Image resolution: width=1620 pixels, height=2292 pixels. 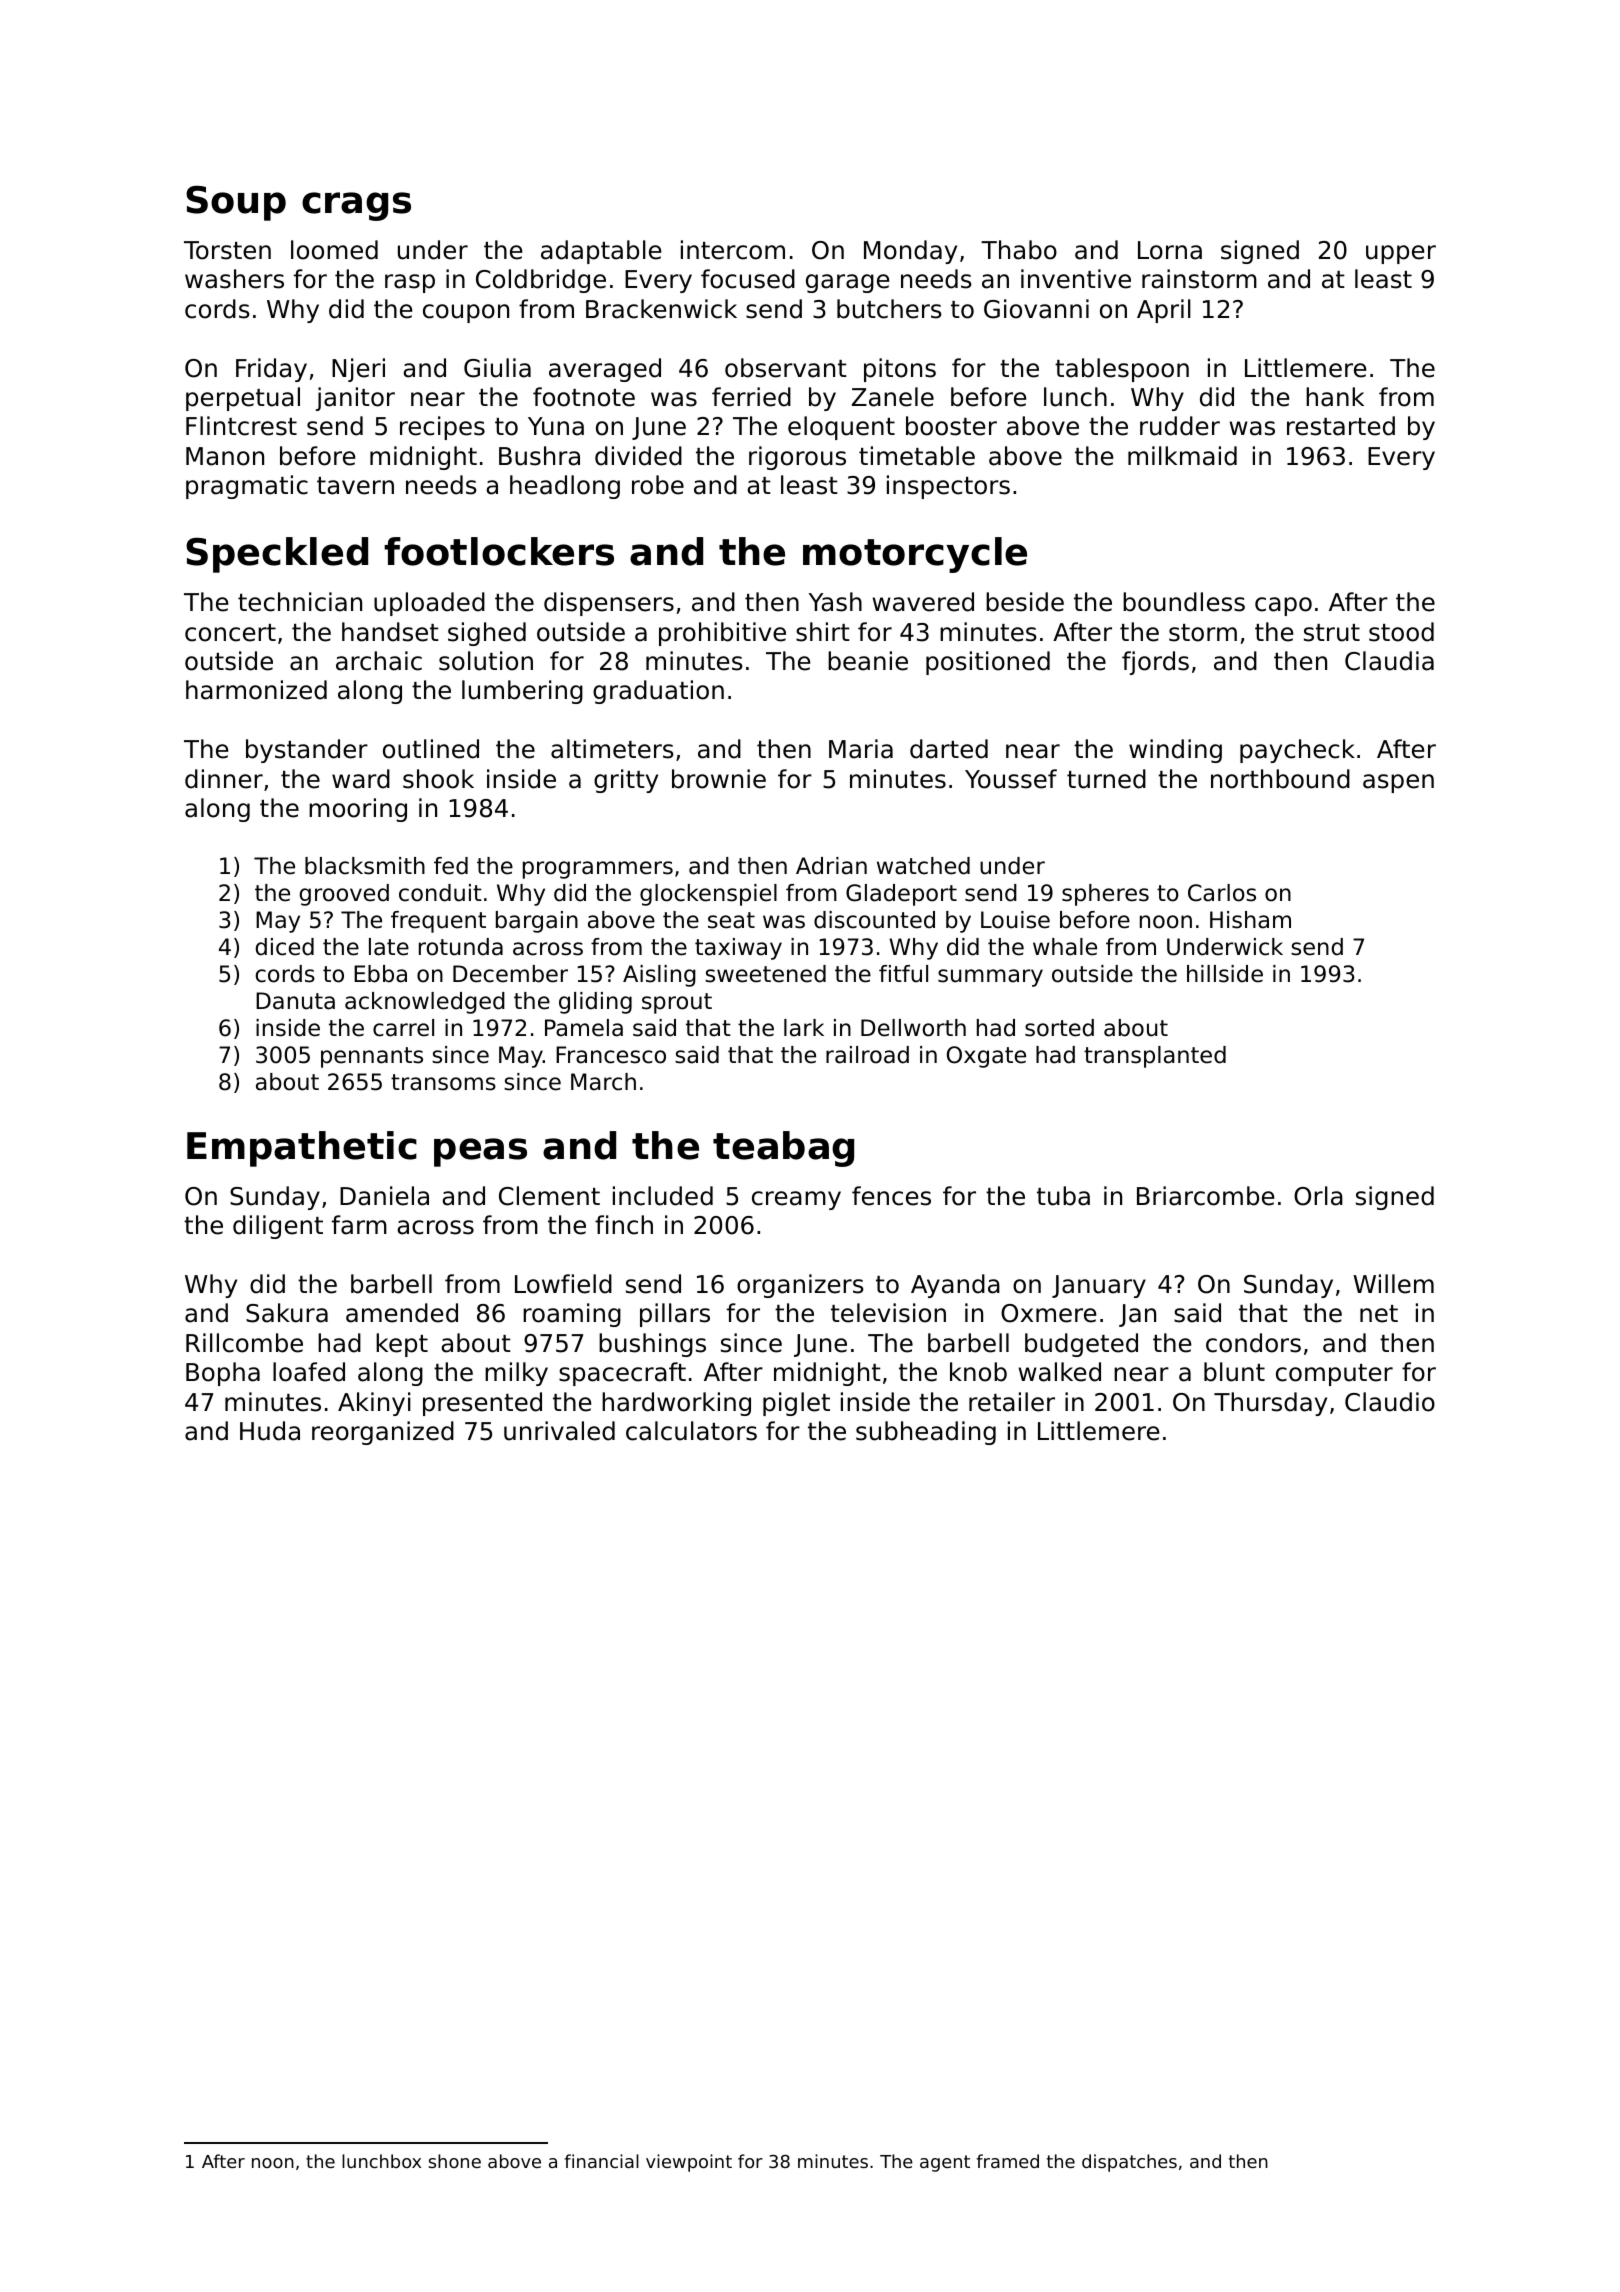 What do you see at coordinates (926, 1433) in the image?
I see `subheading` at bounding box center [926, 1433].
